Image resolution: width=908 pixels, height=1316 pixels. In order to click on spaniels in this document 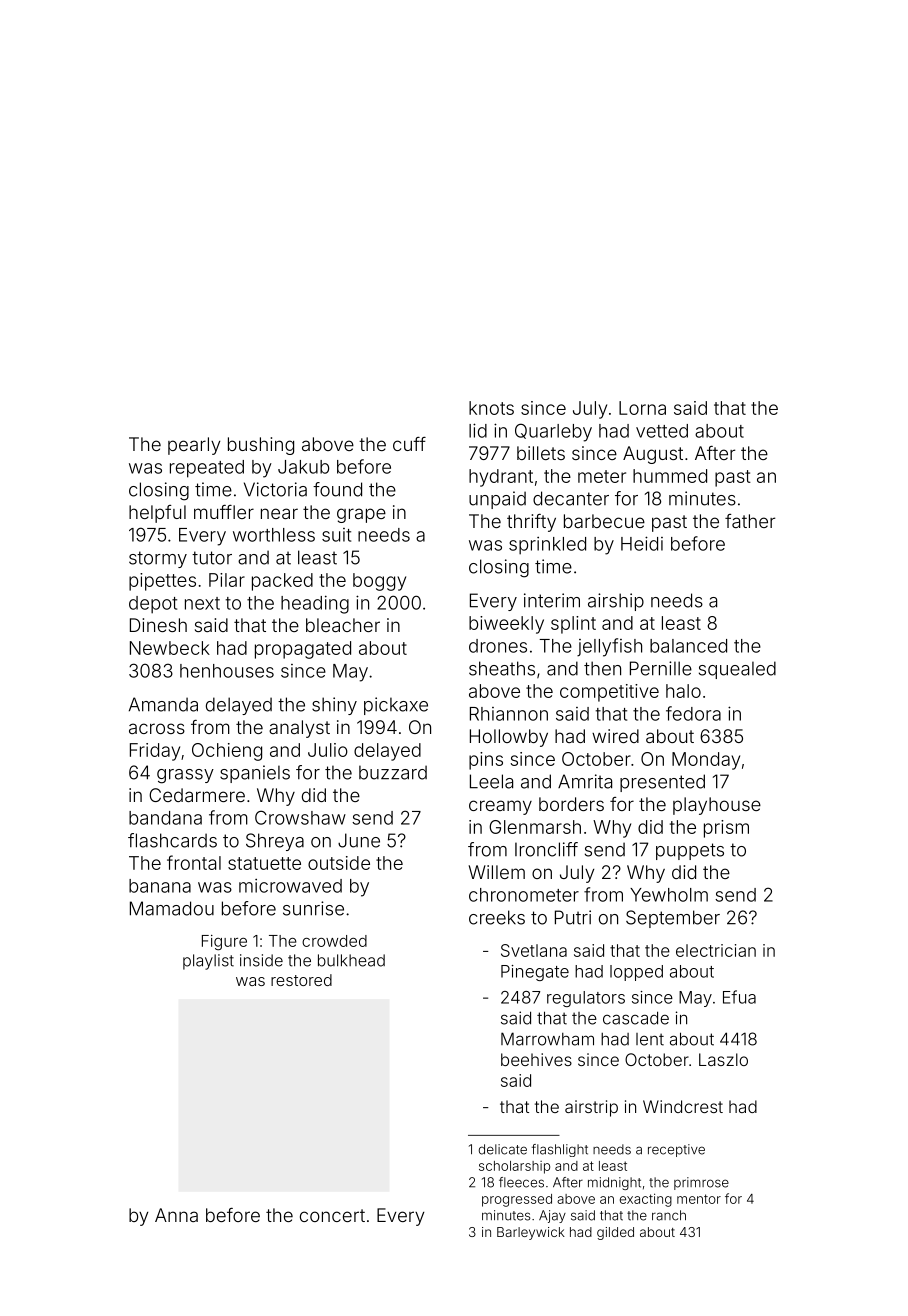, I will do `click(255, 774)`.
